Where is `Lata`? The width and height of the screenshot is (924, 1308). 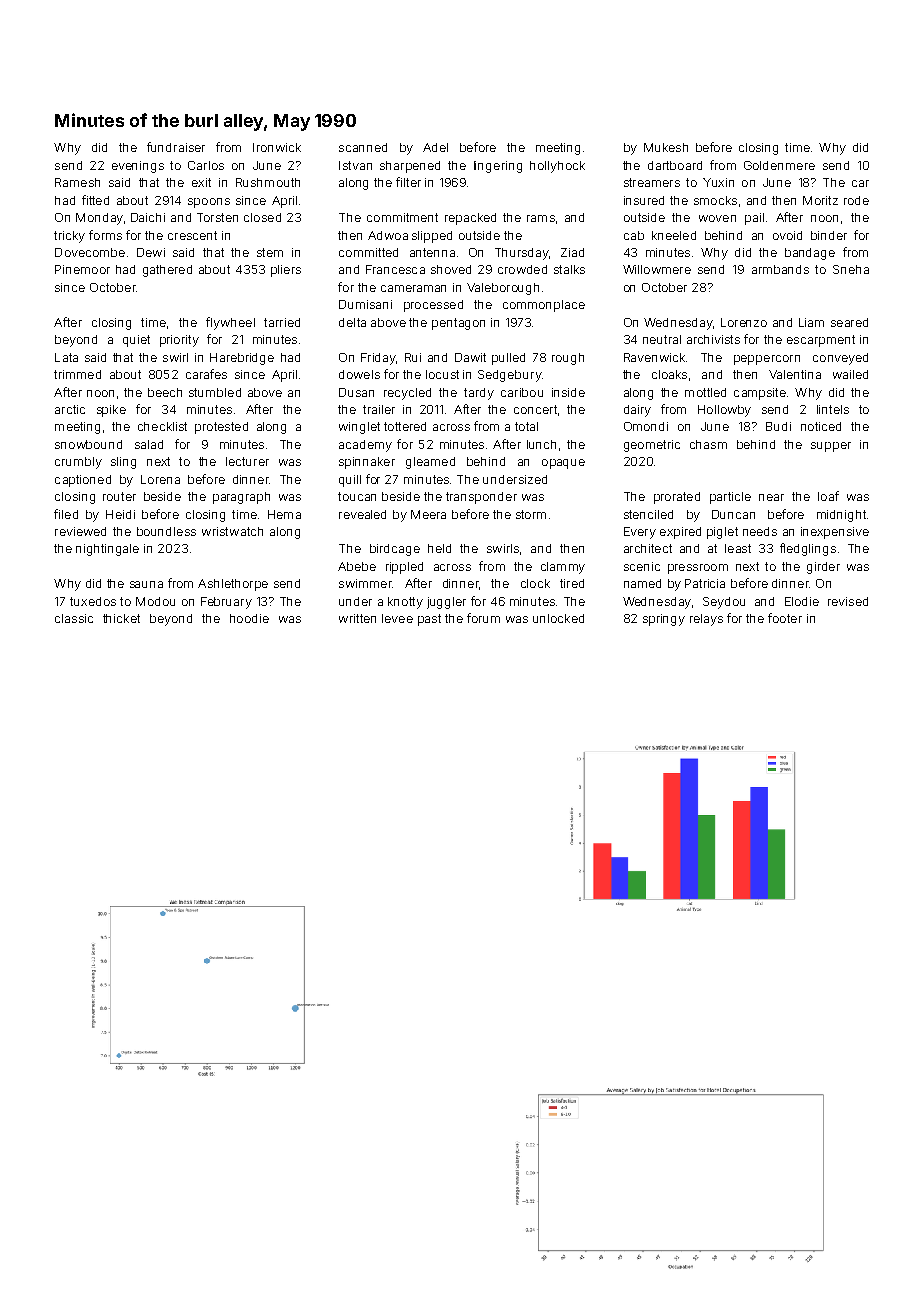 Lata is located at coordinates (66, 357).
